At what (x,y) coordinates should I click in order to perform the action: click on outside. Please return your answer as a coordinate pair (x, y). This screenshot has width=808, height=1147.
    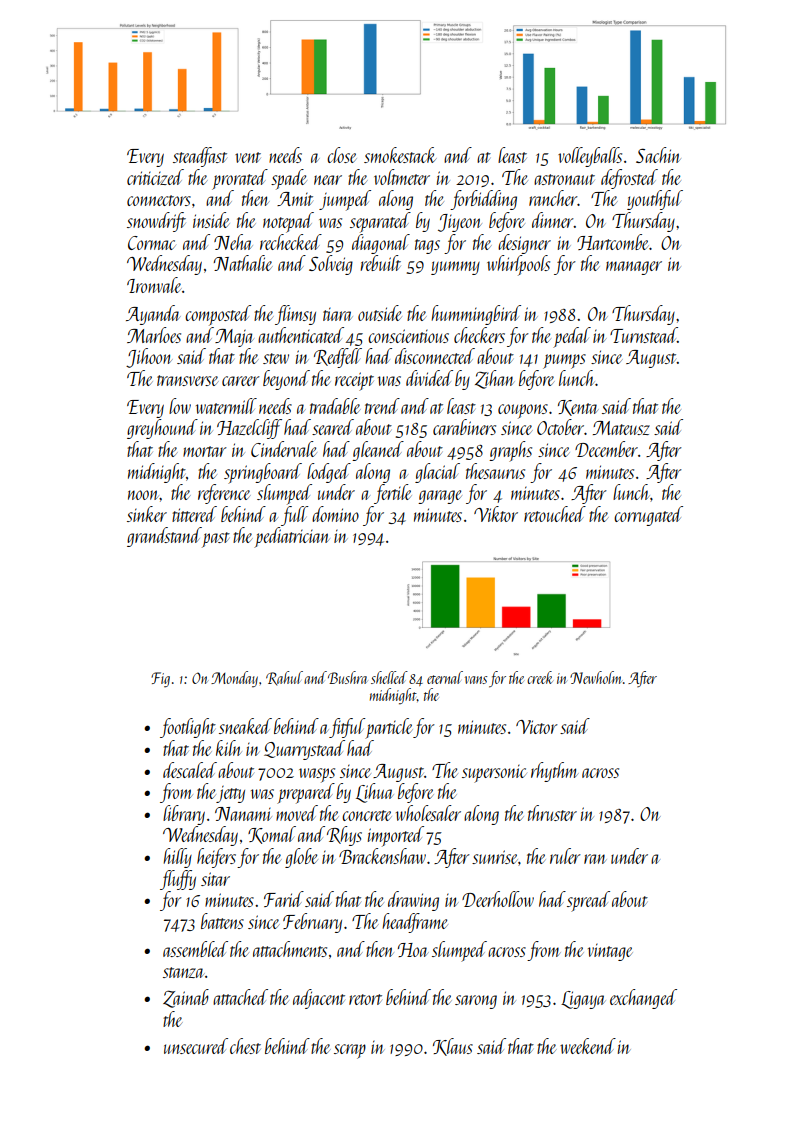
    Looking at the image, I should click on (380, 313).
